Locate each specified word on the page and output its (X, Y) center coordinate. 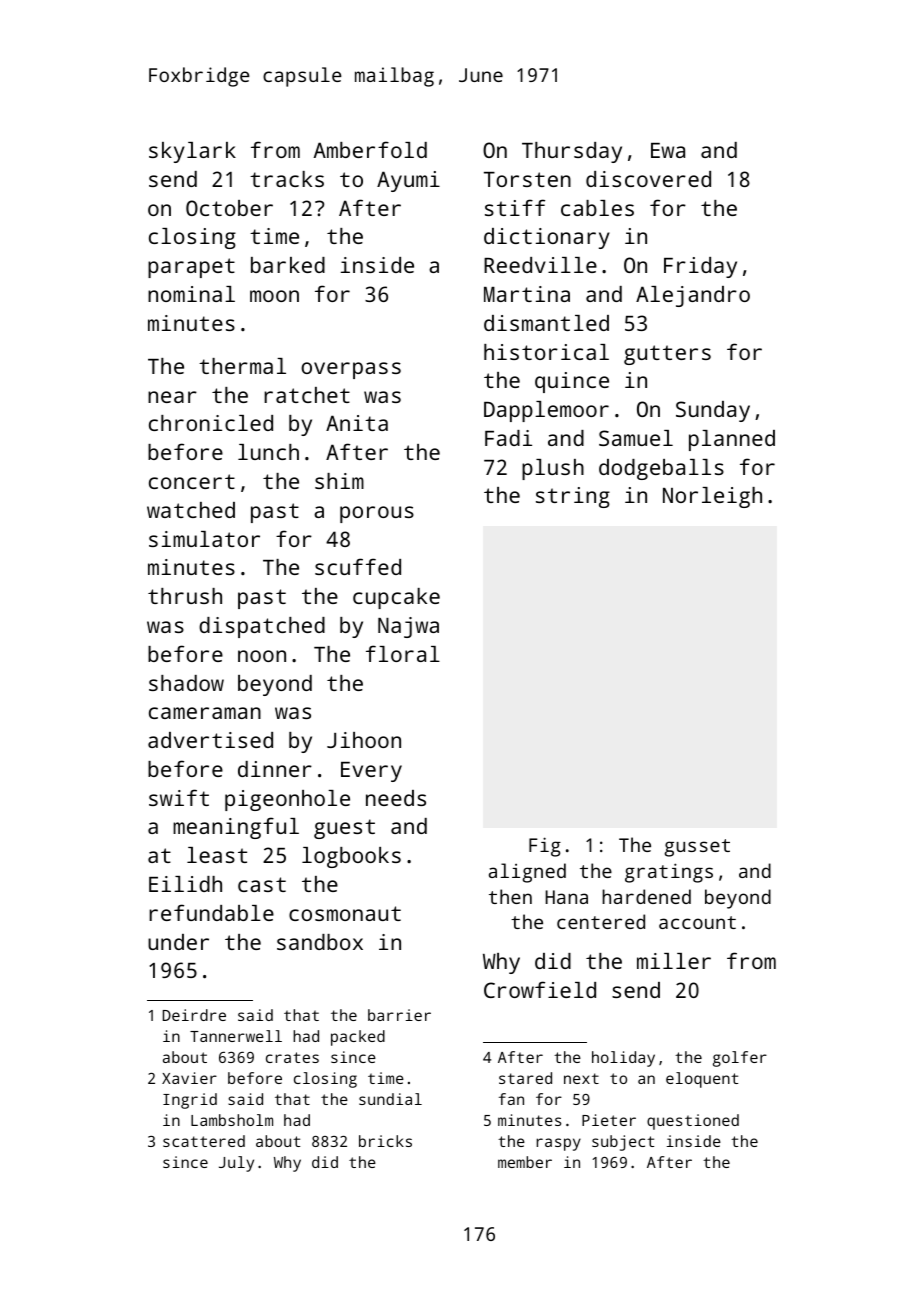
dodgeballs (661, 469)
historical (546, 352)
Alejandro (693, 296)
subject (623, 1143)
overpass (351, 370)
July (236, 1164)
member (525, 1162)
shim (339, 481)
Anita (357, 423)
